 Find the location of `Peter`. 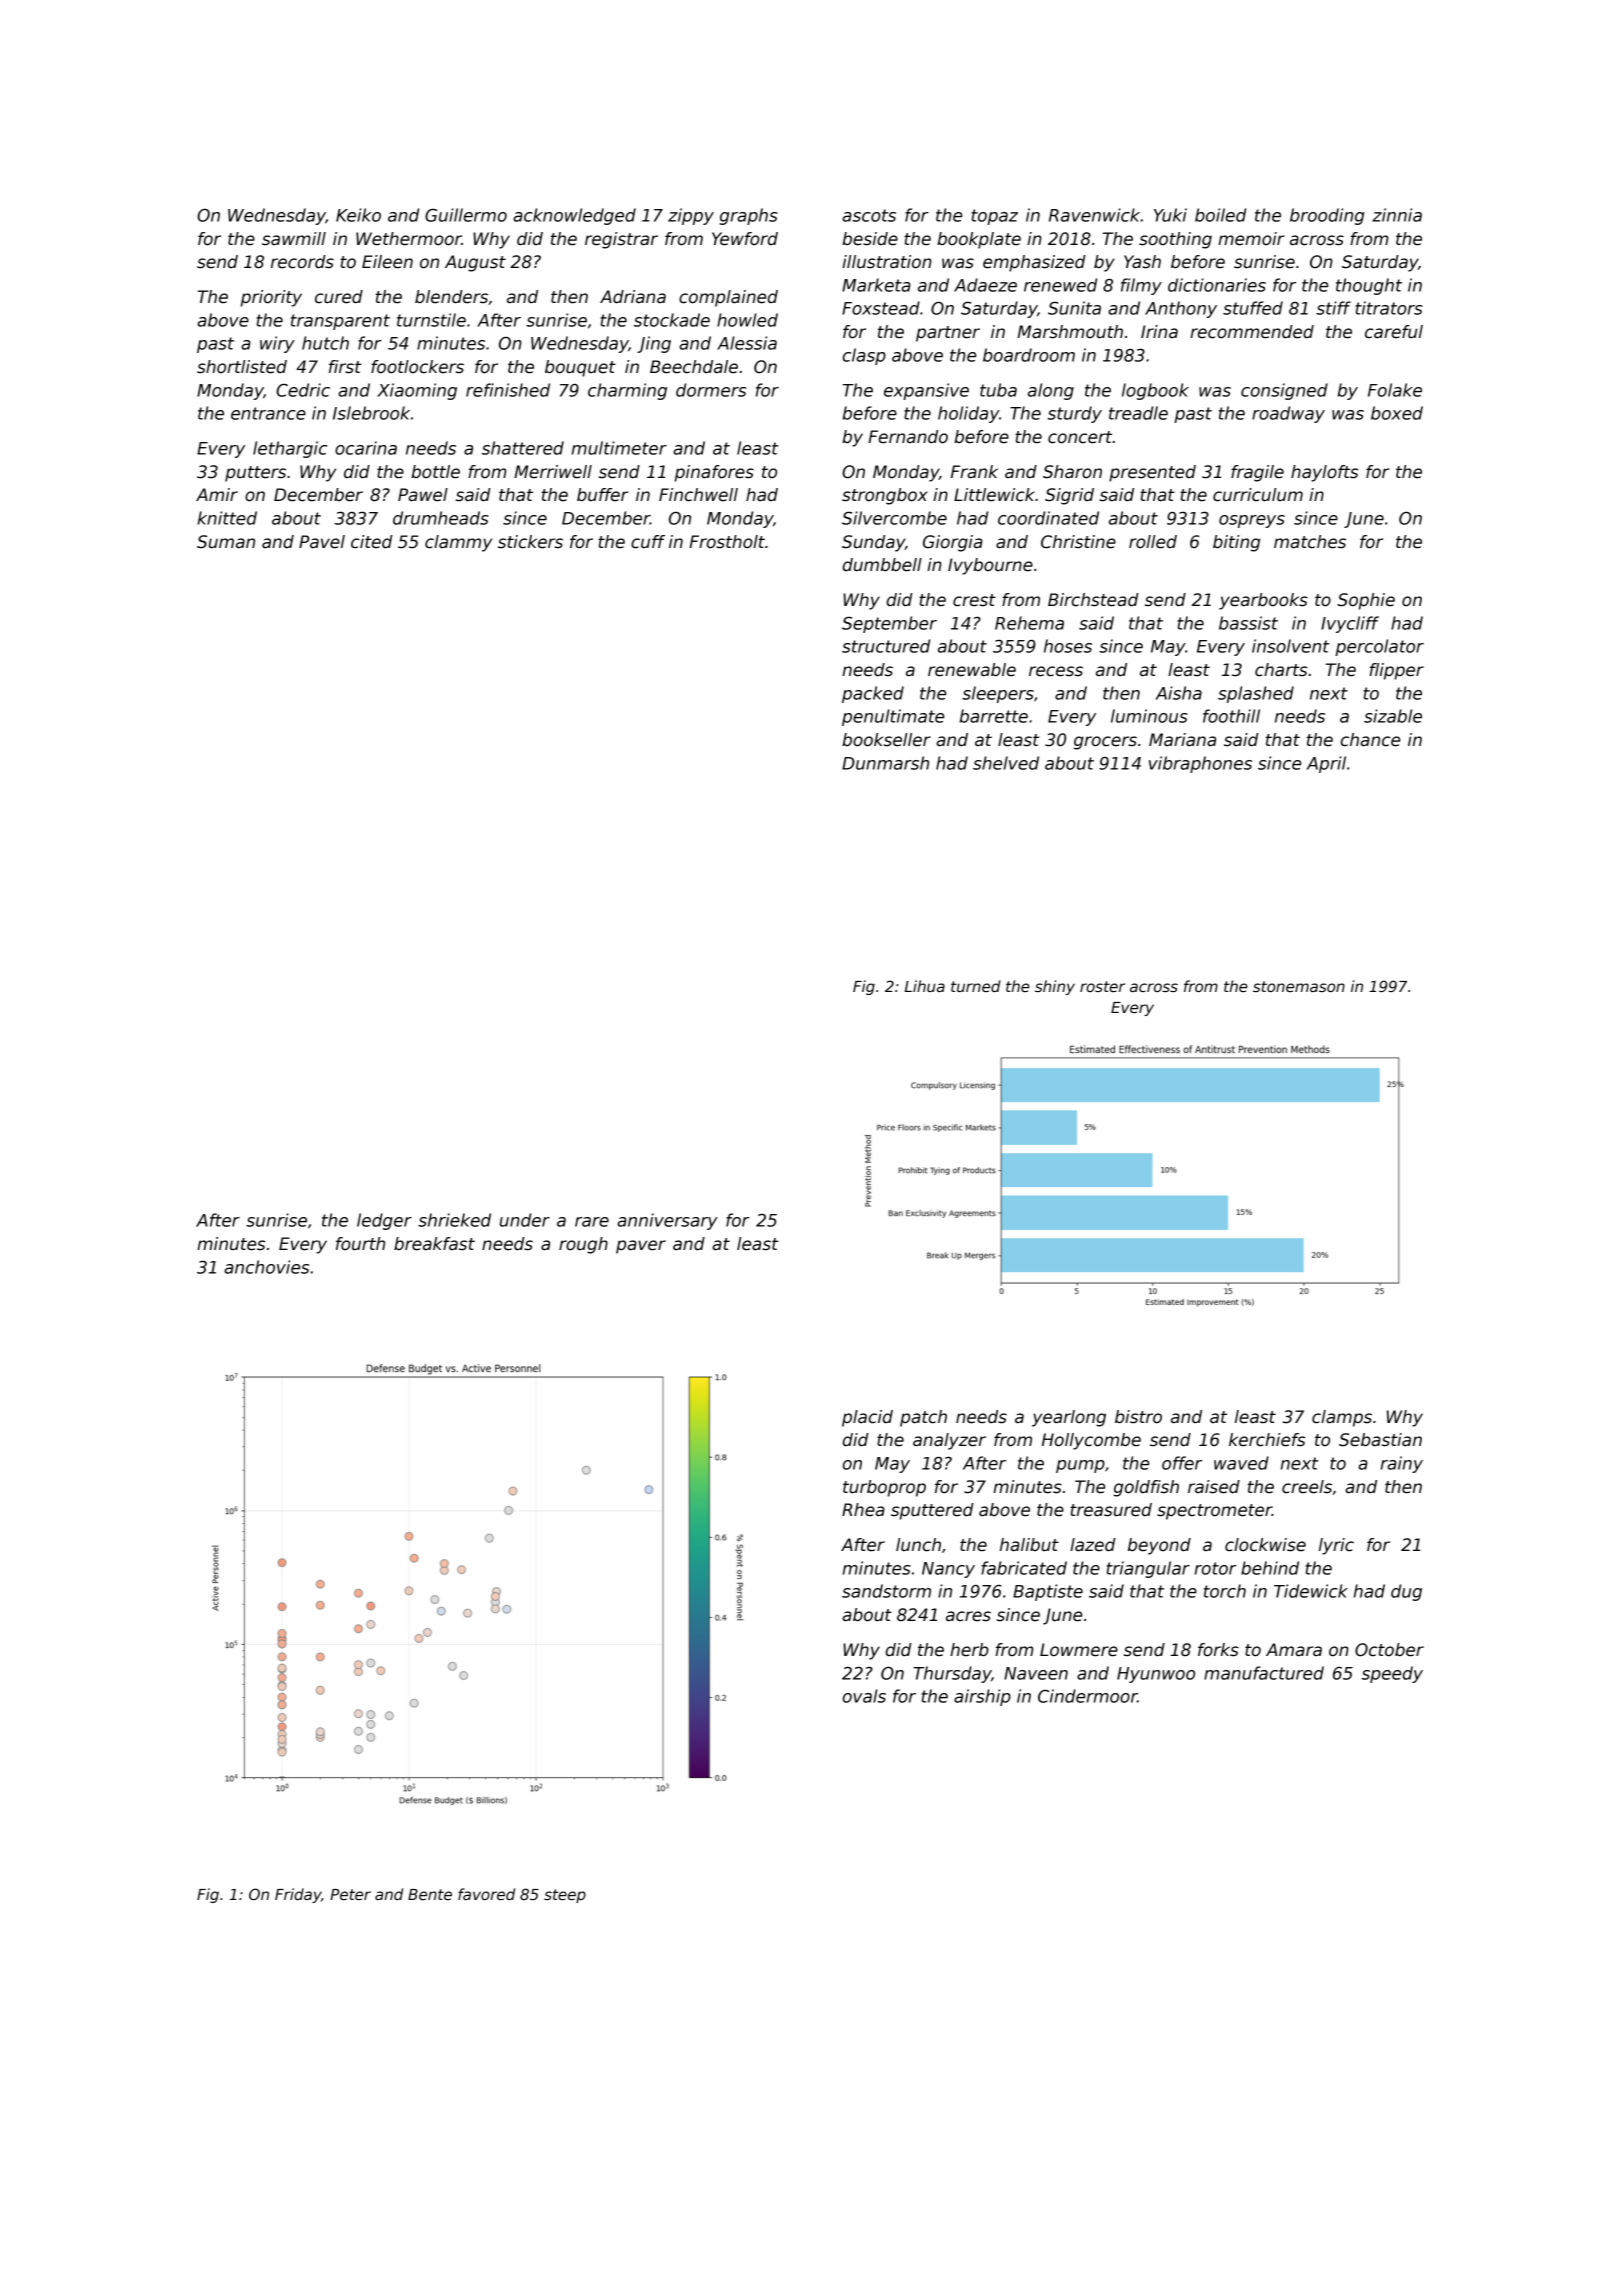

Peter is located at coordinates (350, 1894).
